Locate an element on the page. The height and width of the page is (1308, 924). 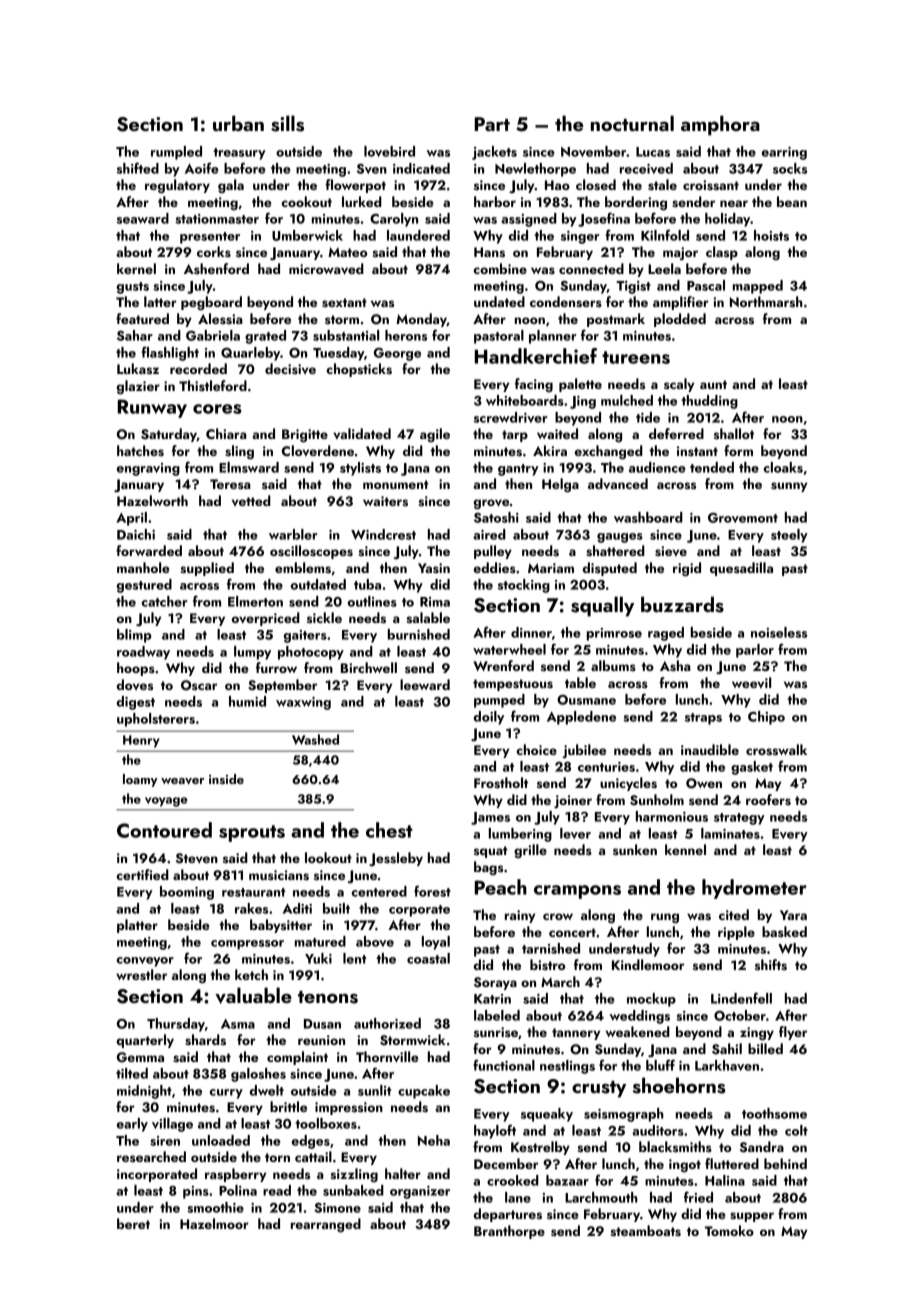
lumbering is located at coordinates (520, 835).
